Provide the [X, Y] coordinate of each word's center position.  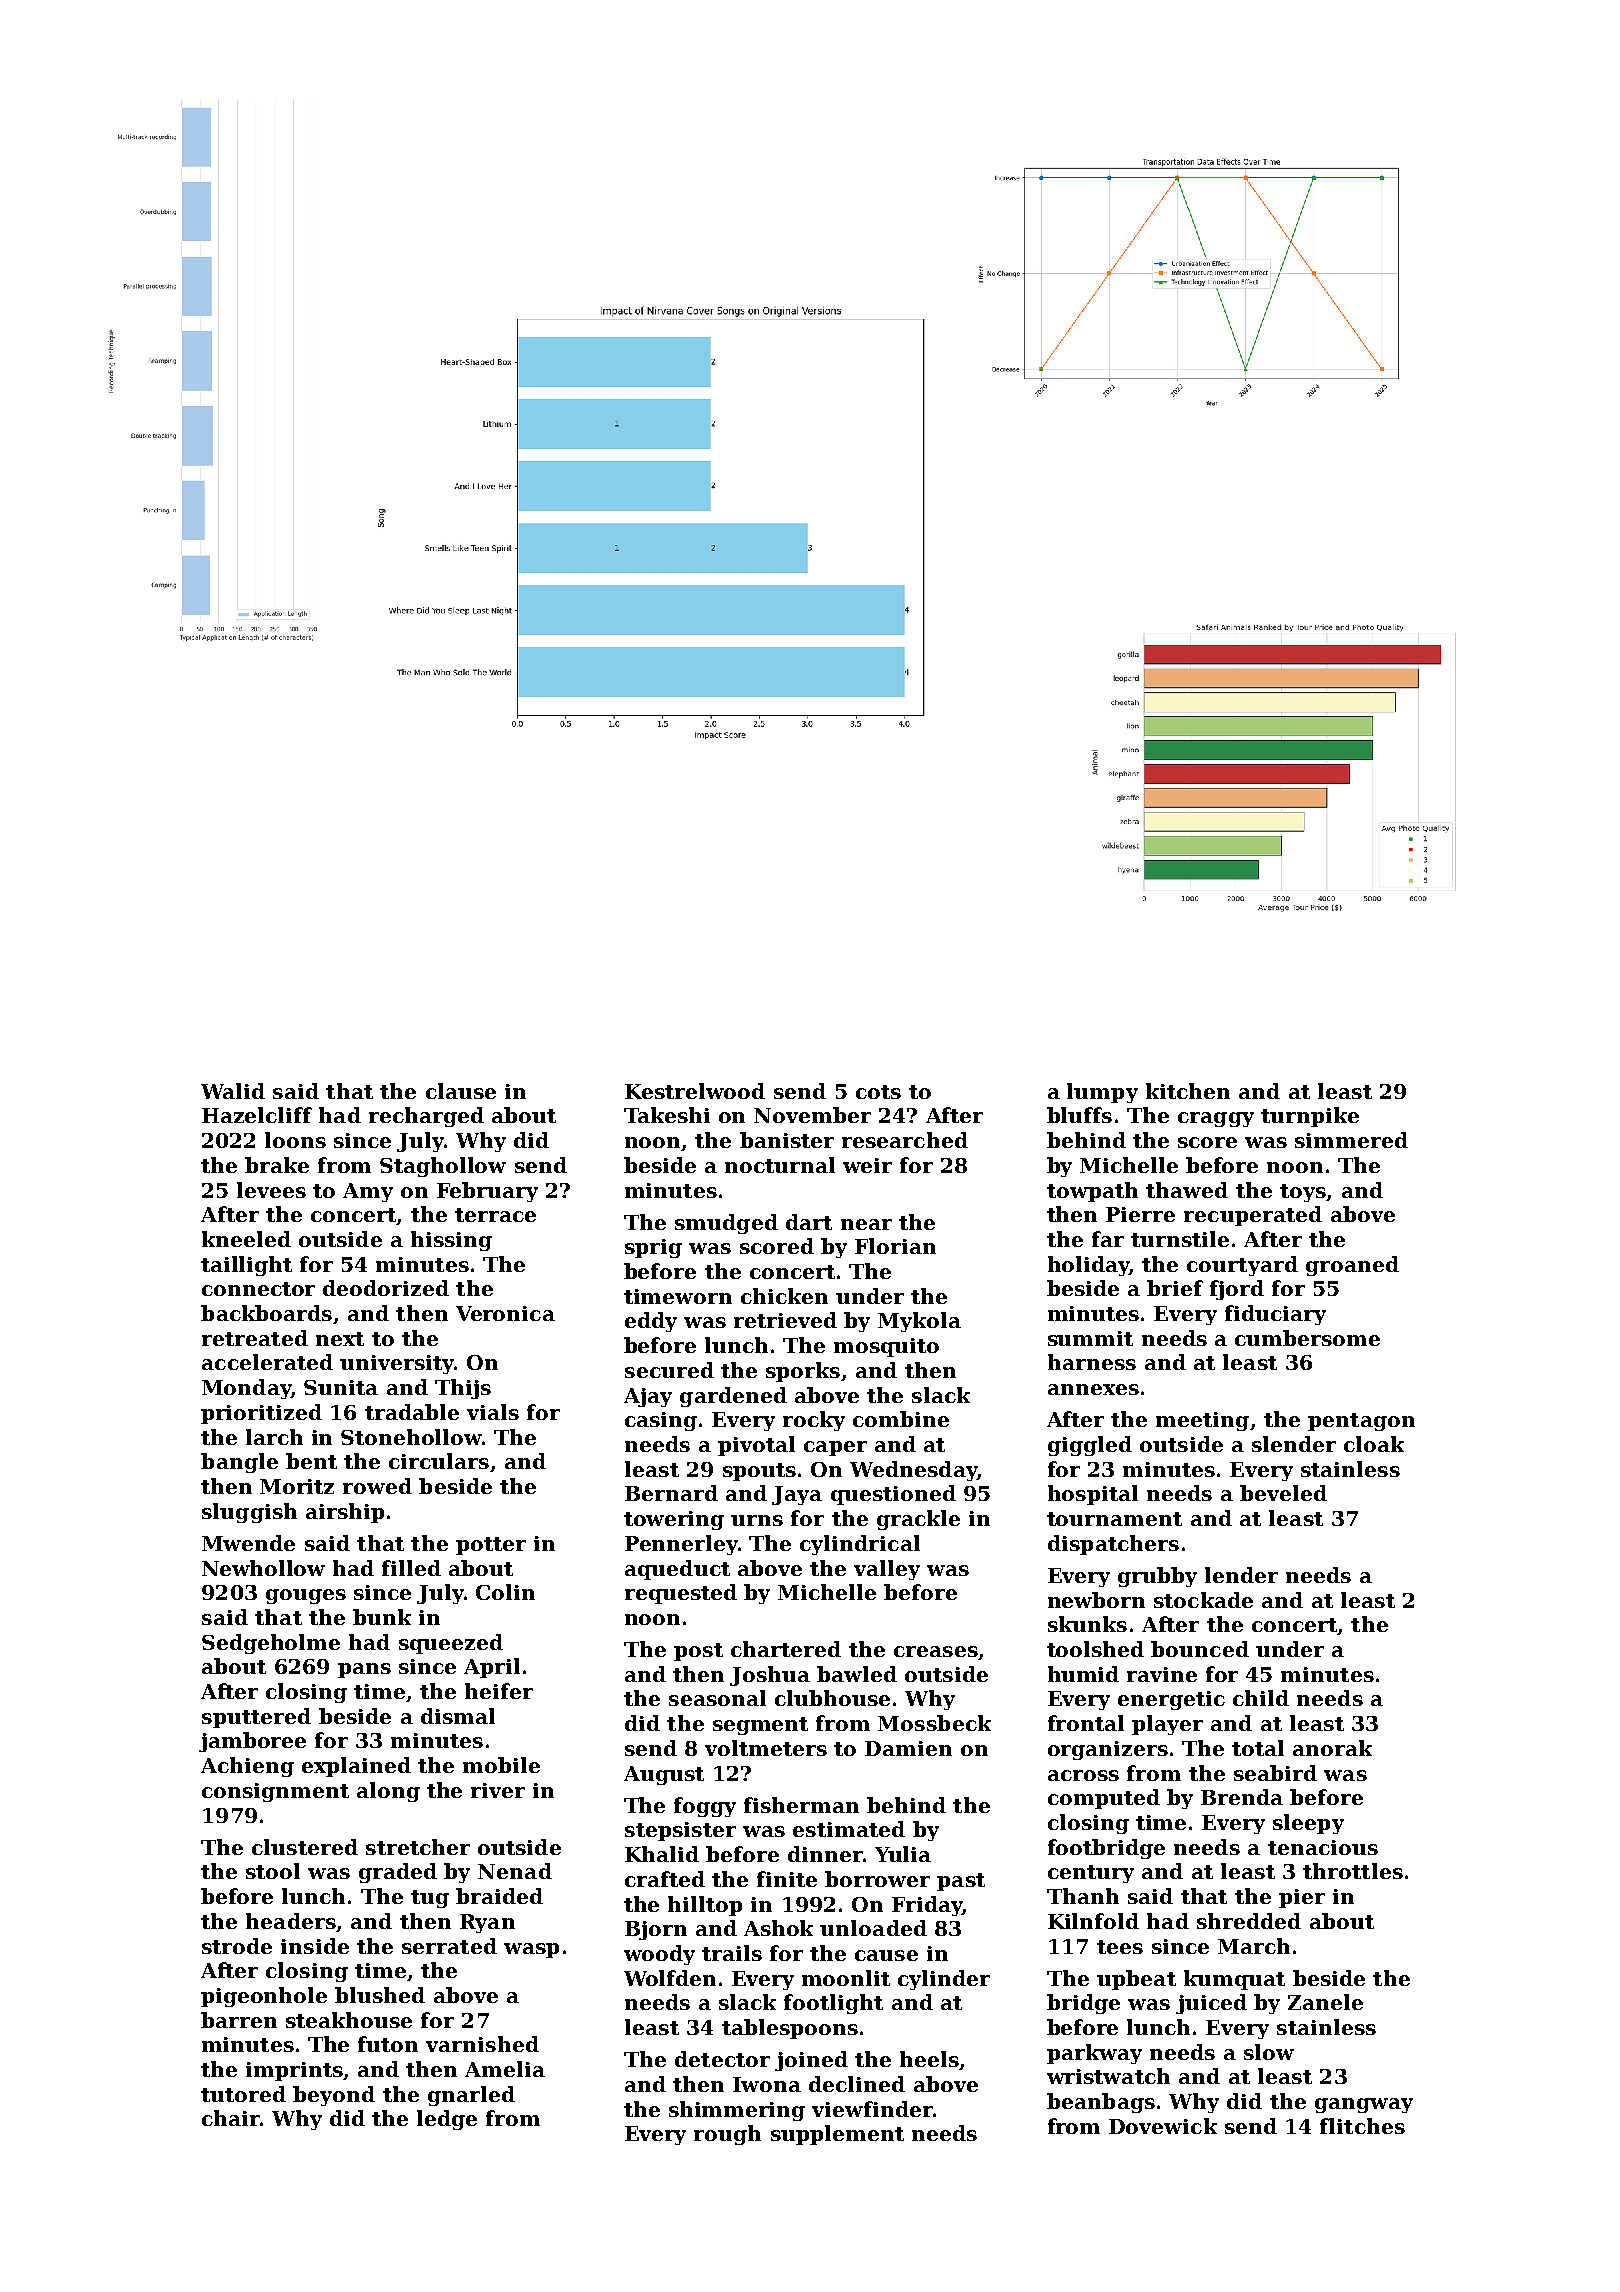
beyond [334, 2096]
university [397, 1364]
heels [929, 2059]
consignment [275, 1792]
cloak [1374, 1444]
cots [878, 1092]
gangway [1364, 2105]
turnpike [1310, 1117]
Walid [233, 1091]
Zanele [1325, 2002]
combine [901, 1419]
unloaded [873, 1928]
